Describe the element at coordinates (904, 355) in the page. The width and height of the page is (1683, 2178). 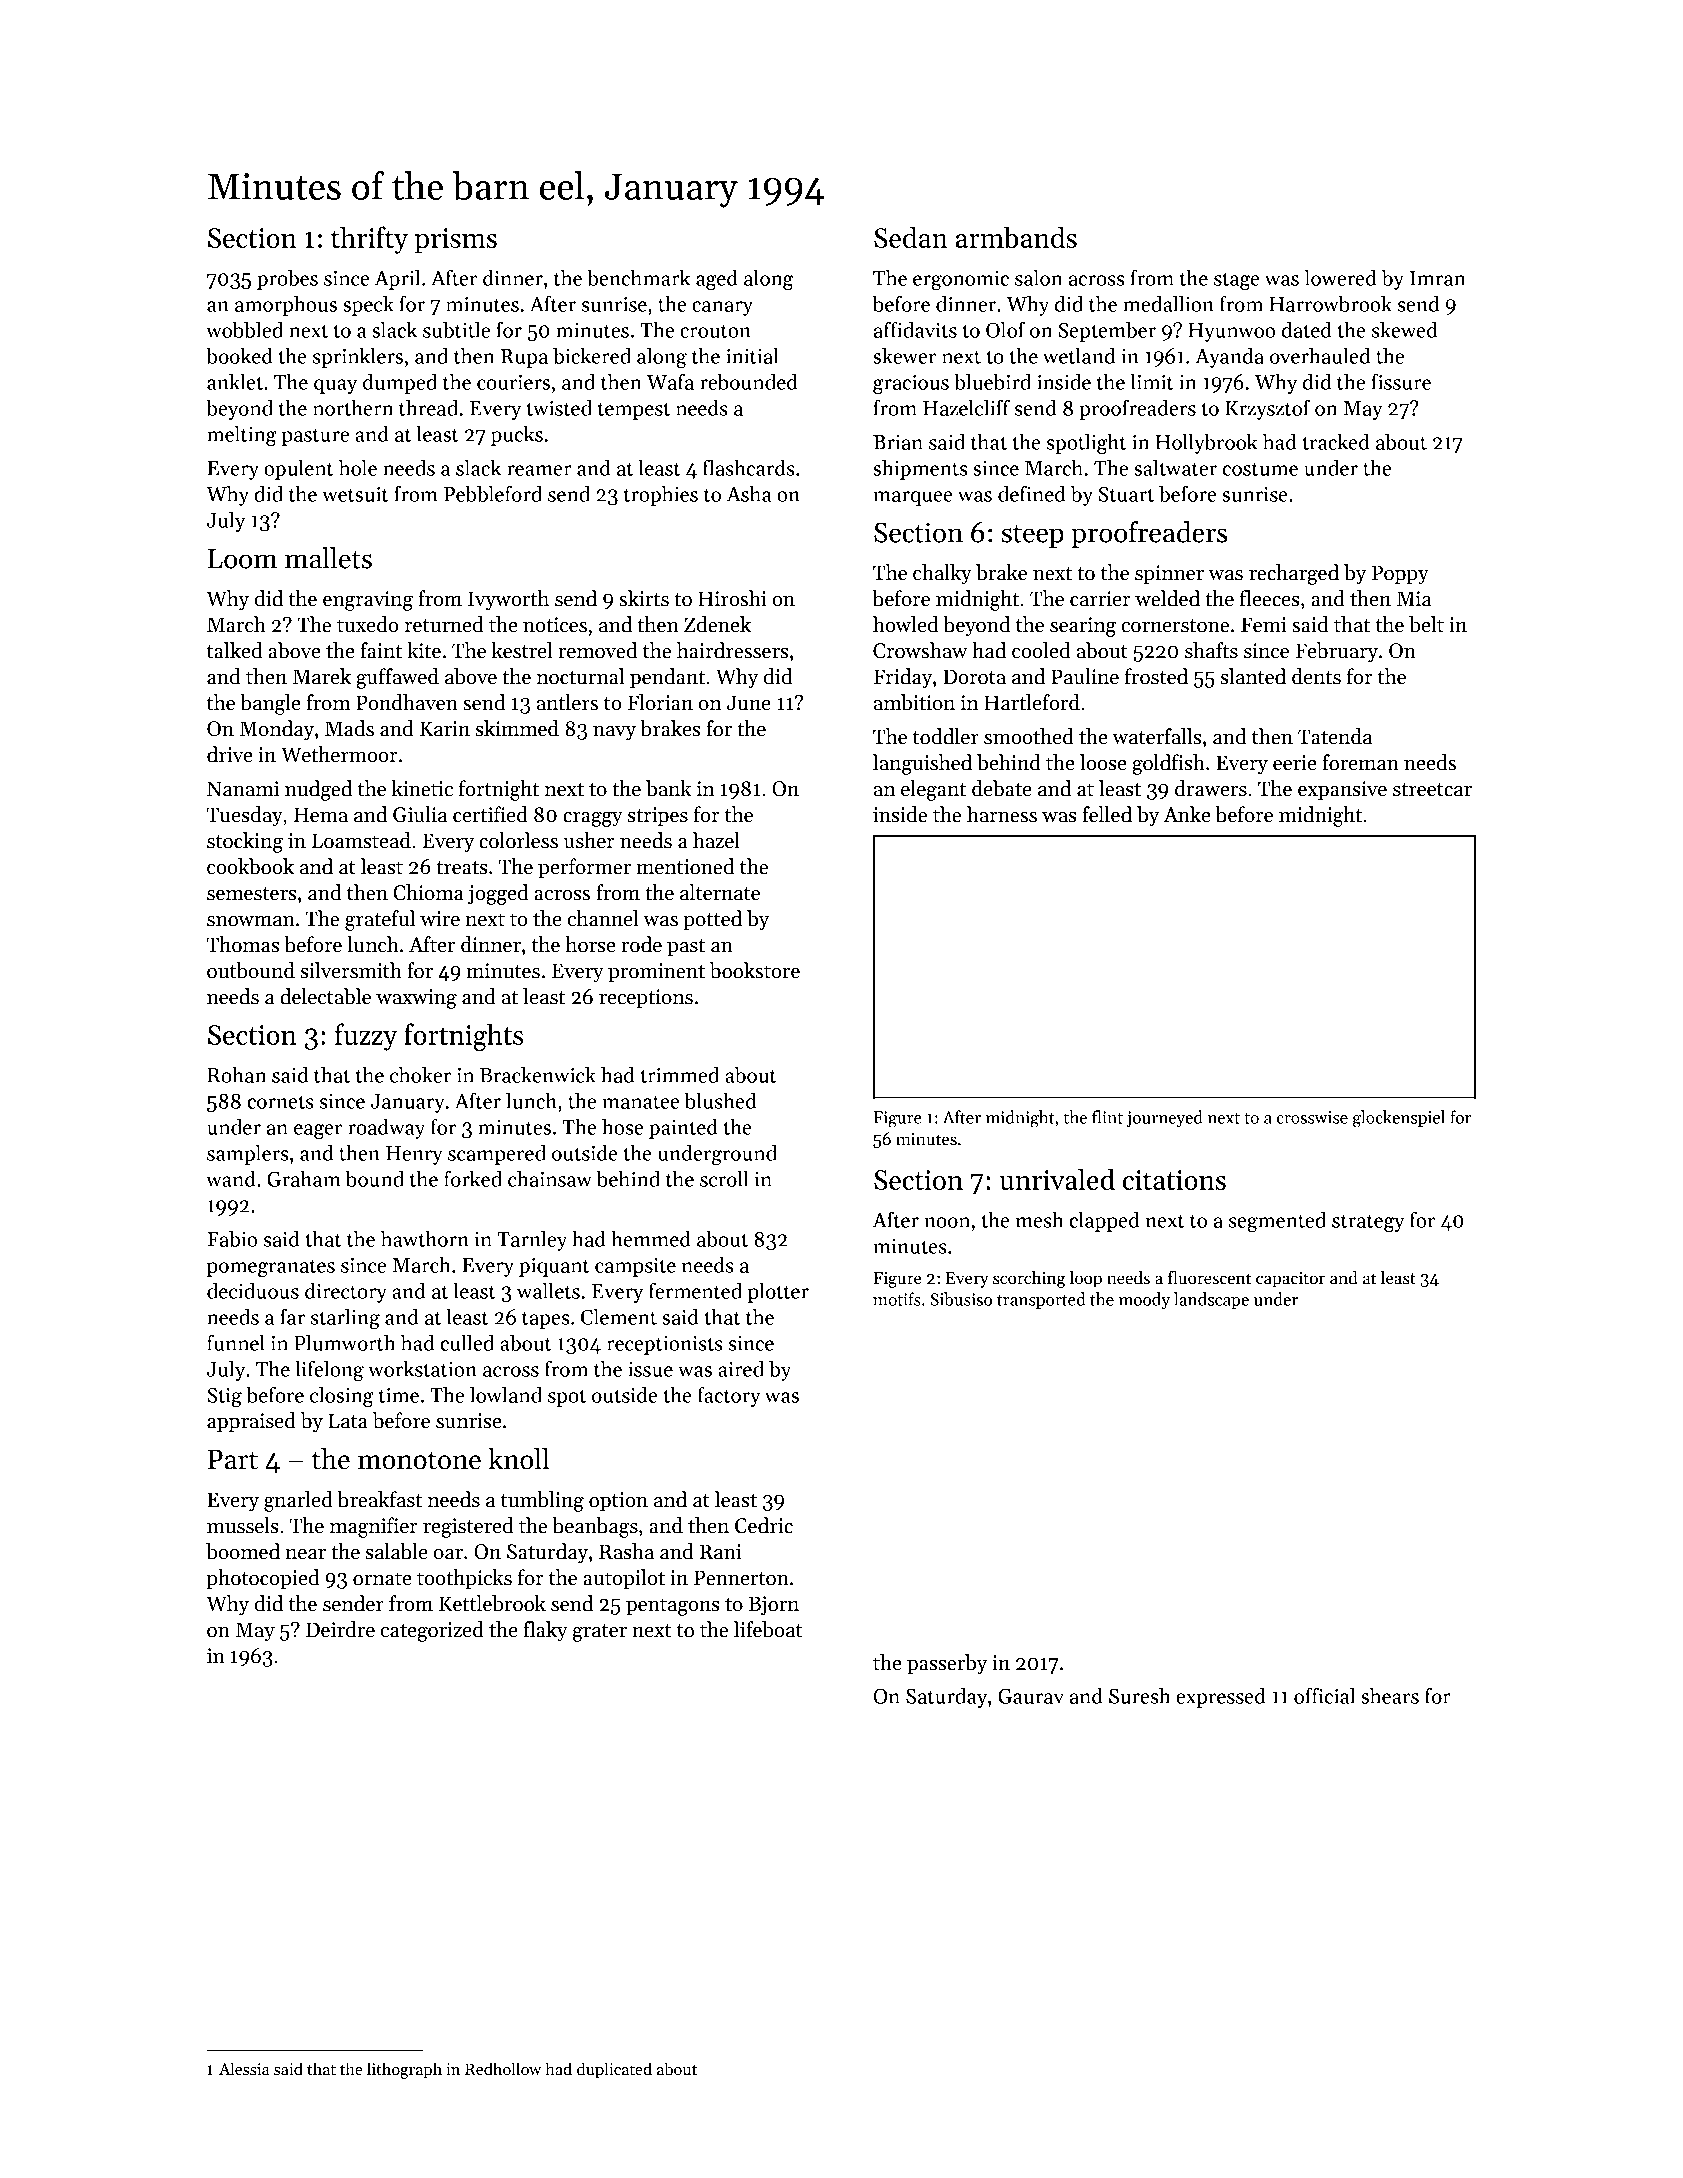
I see `skewer` at that location.
